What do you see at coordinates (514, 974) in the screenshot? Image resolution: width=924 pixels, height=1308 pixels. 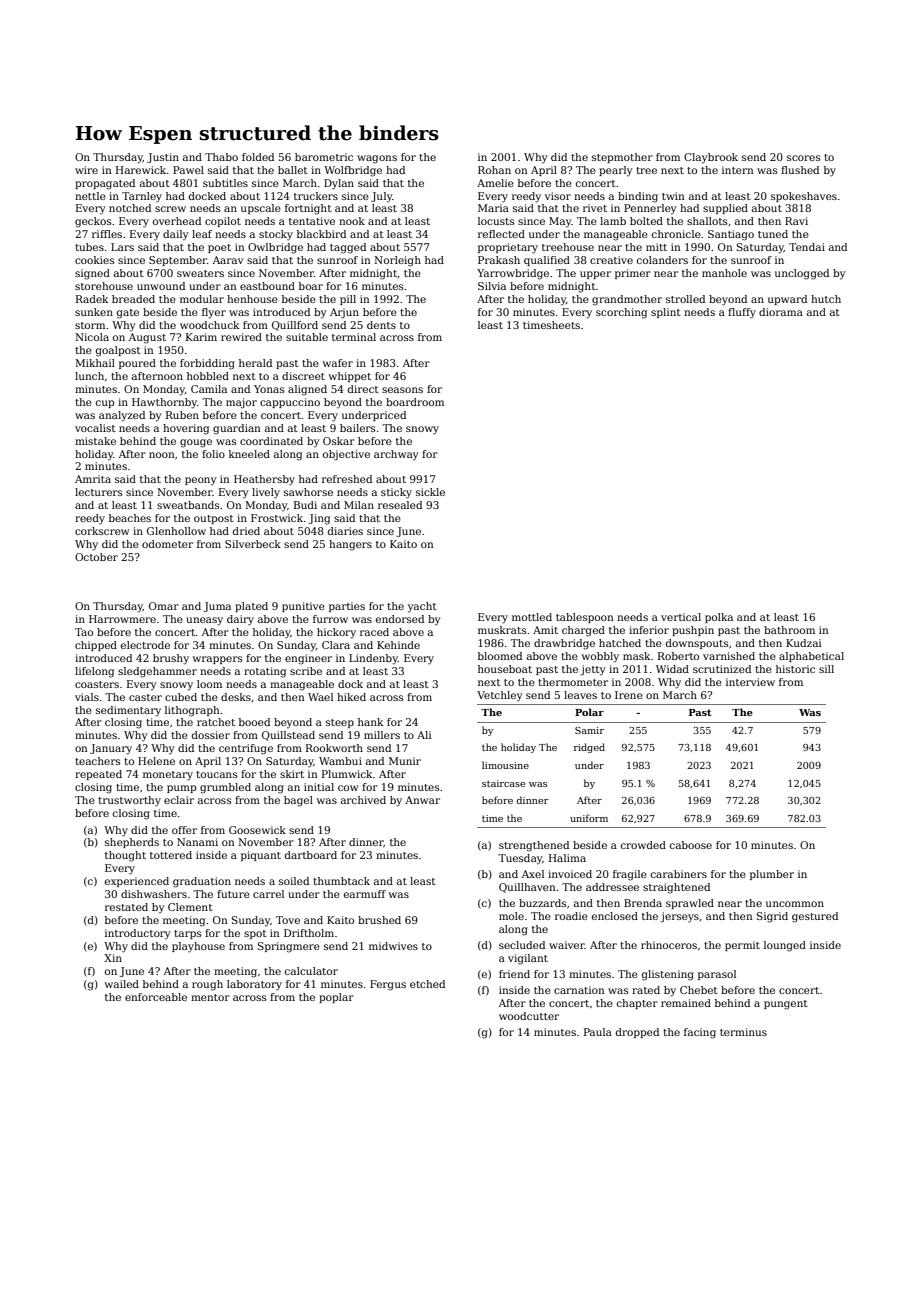 I see `friend` at bounding box center [514, 974].
